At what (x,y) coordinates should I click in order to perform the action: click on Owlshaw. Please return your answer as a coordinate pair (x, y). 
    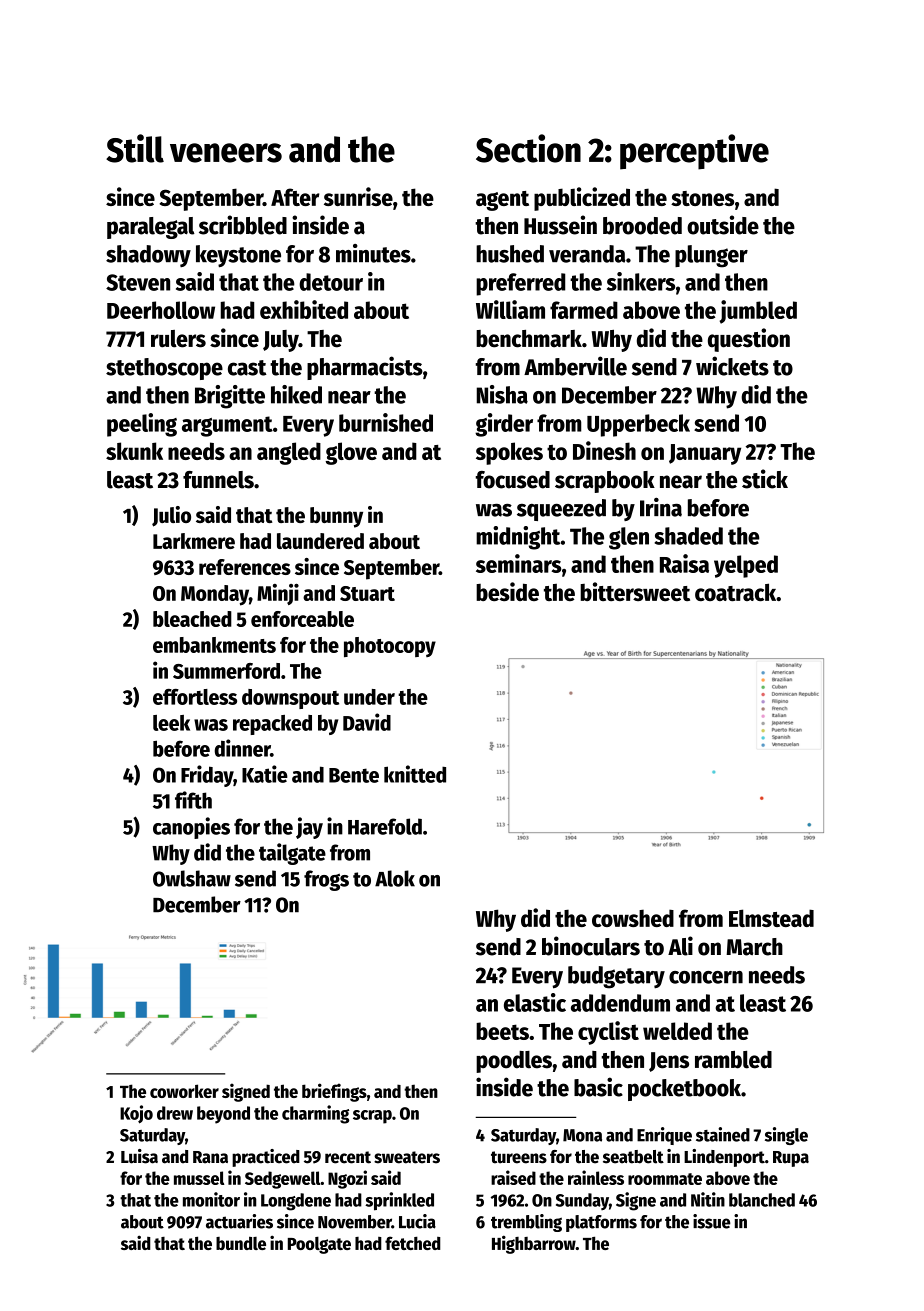
    Looking at the image, I should click on (192, 878).
